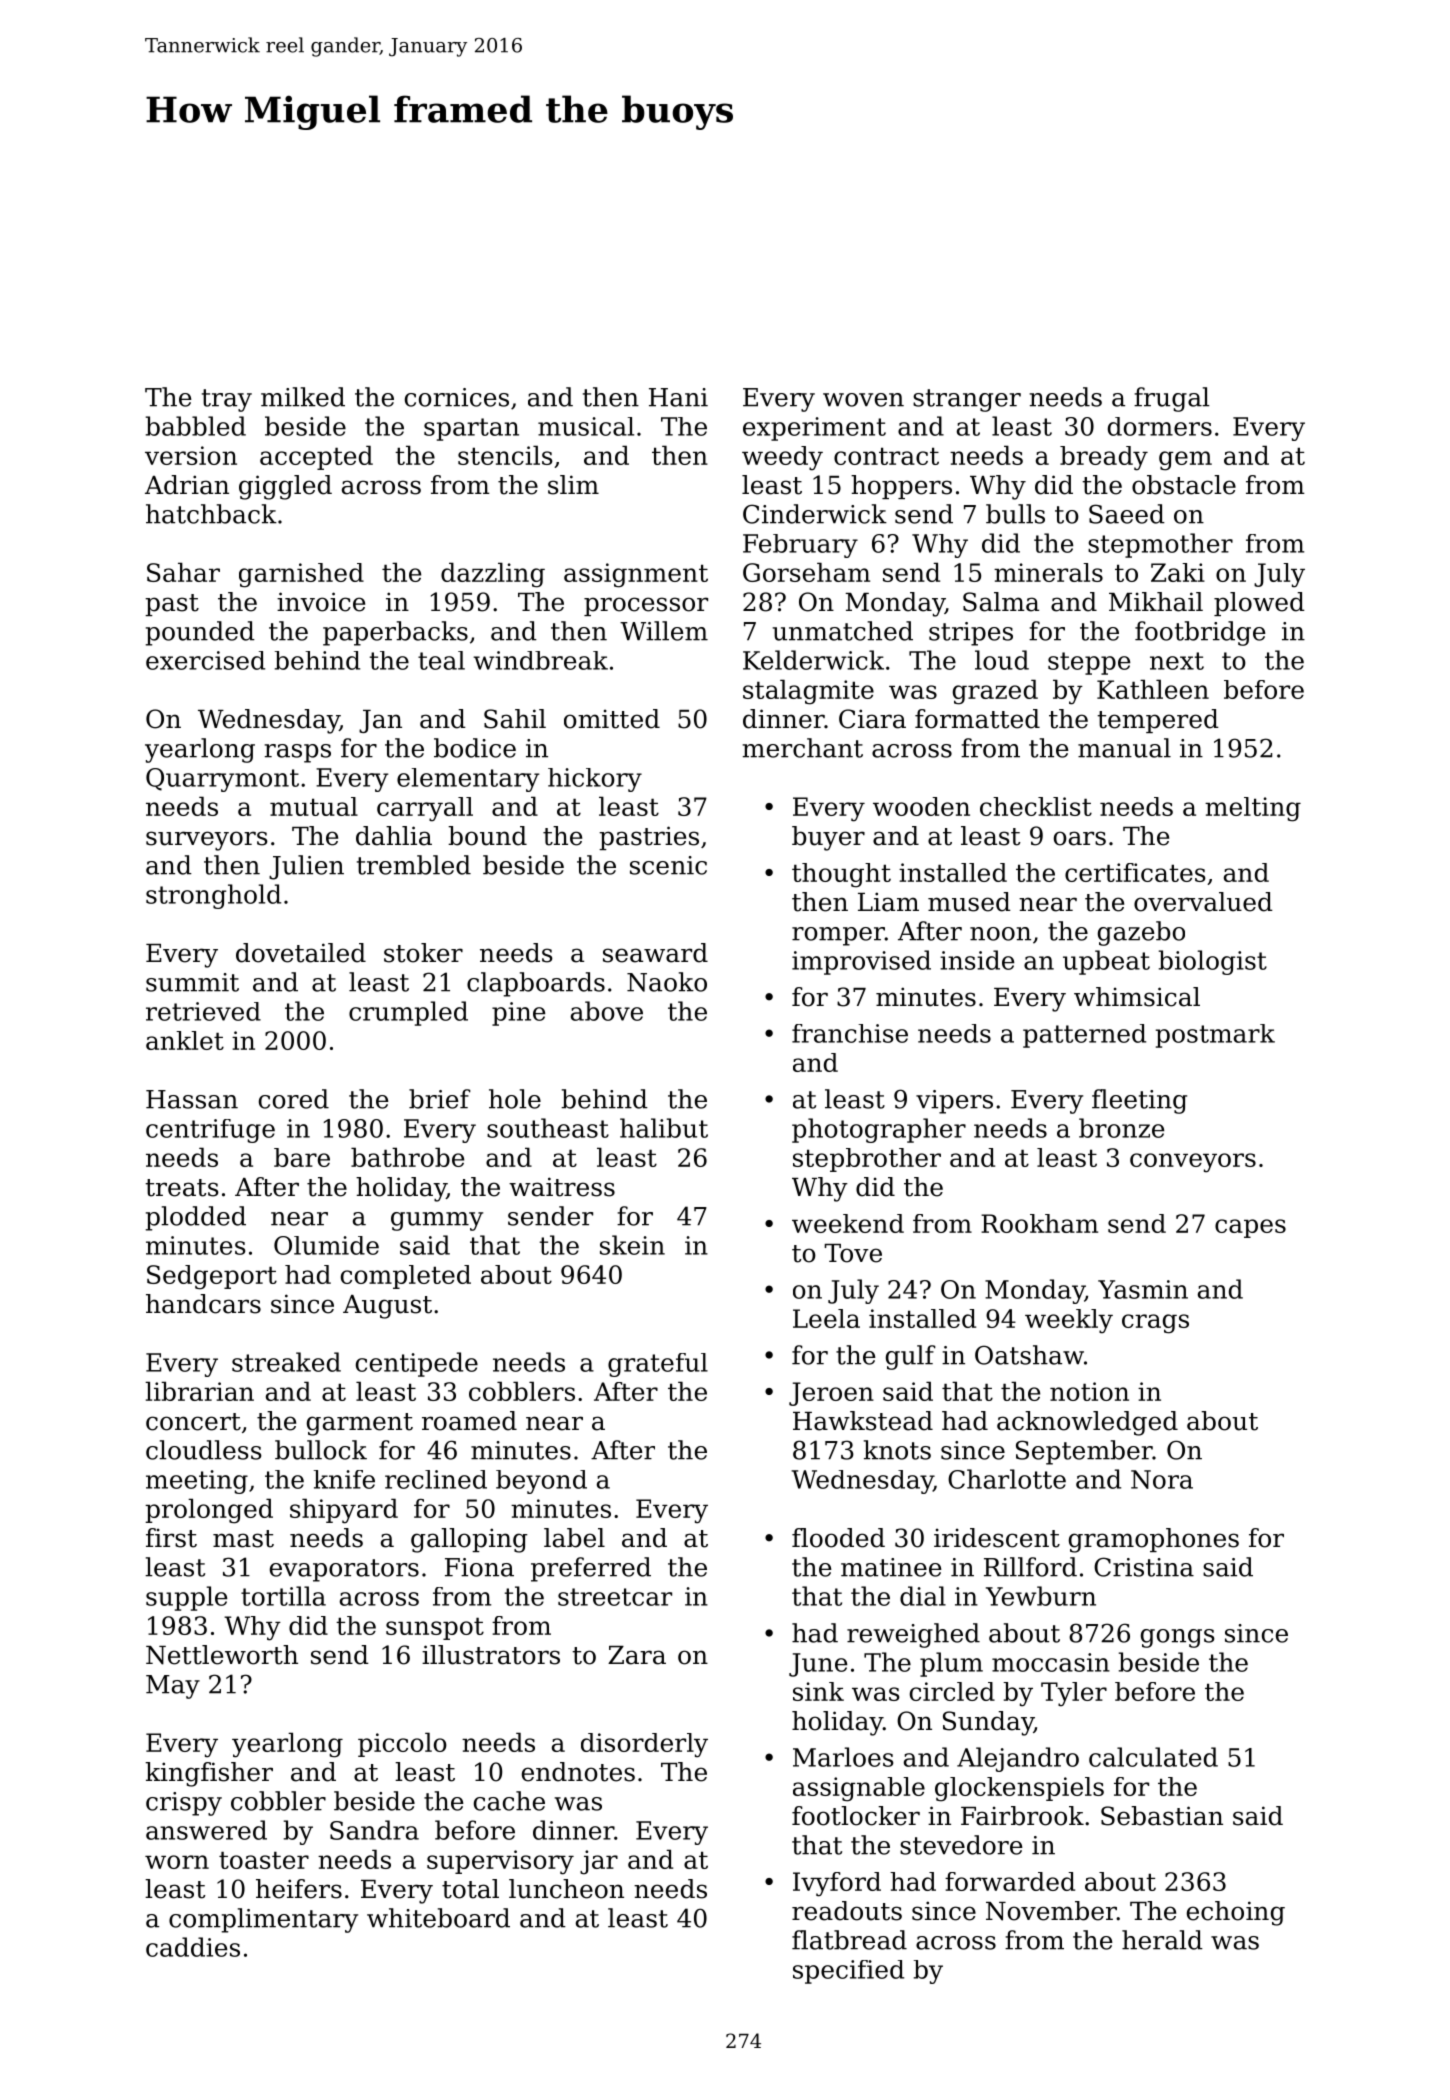  Describe the element at coordinates (573, 485) in the screenshot. I see `slim` at that location.
